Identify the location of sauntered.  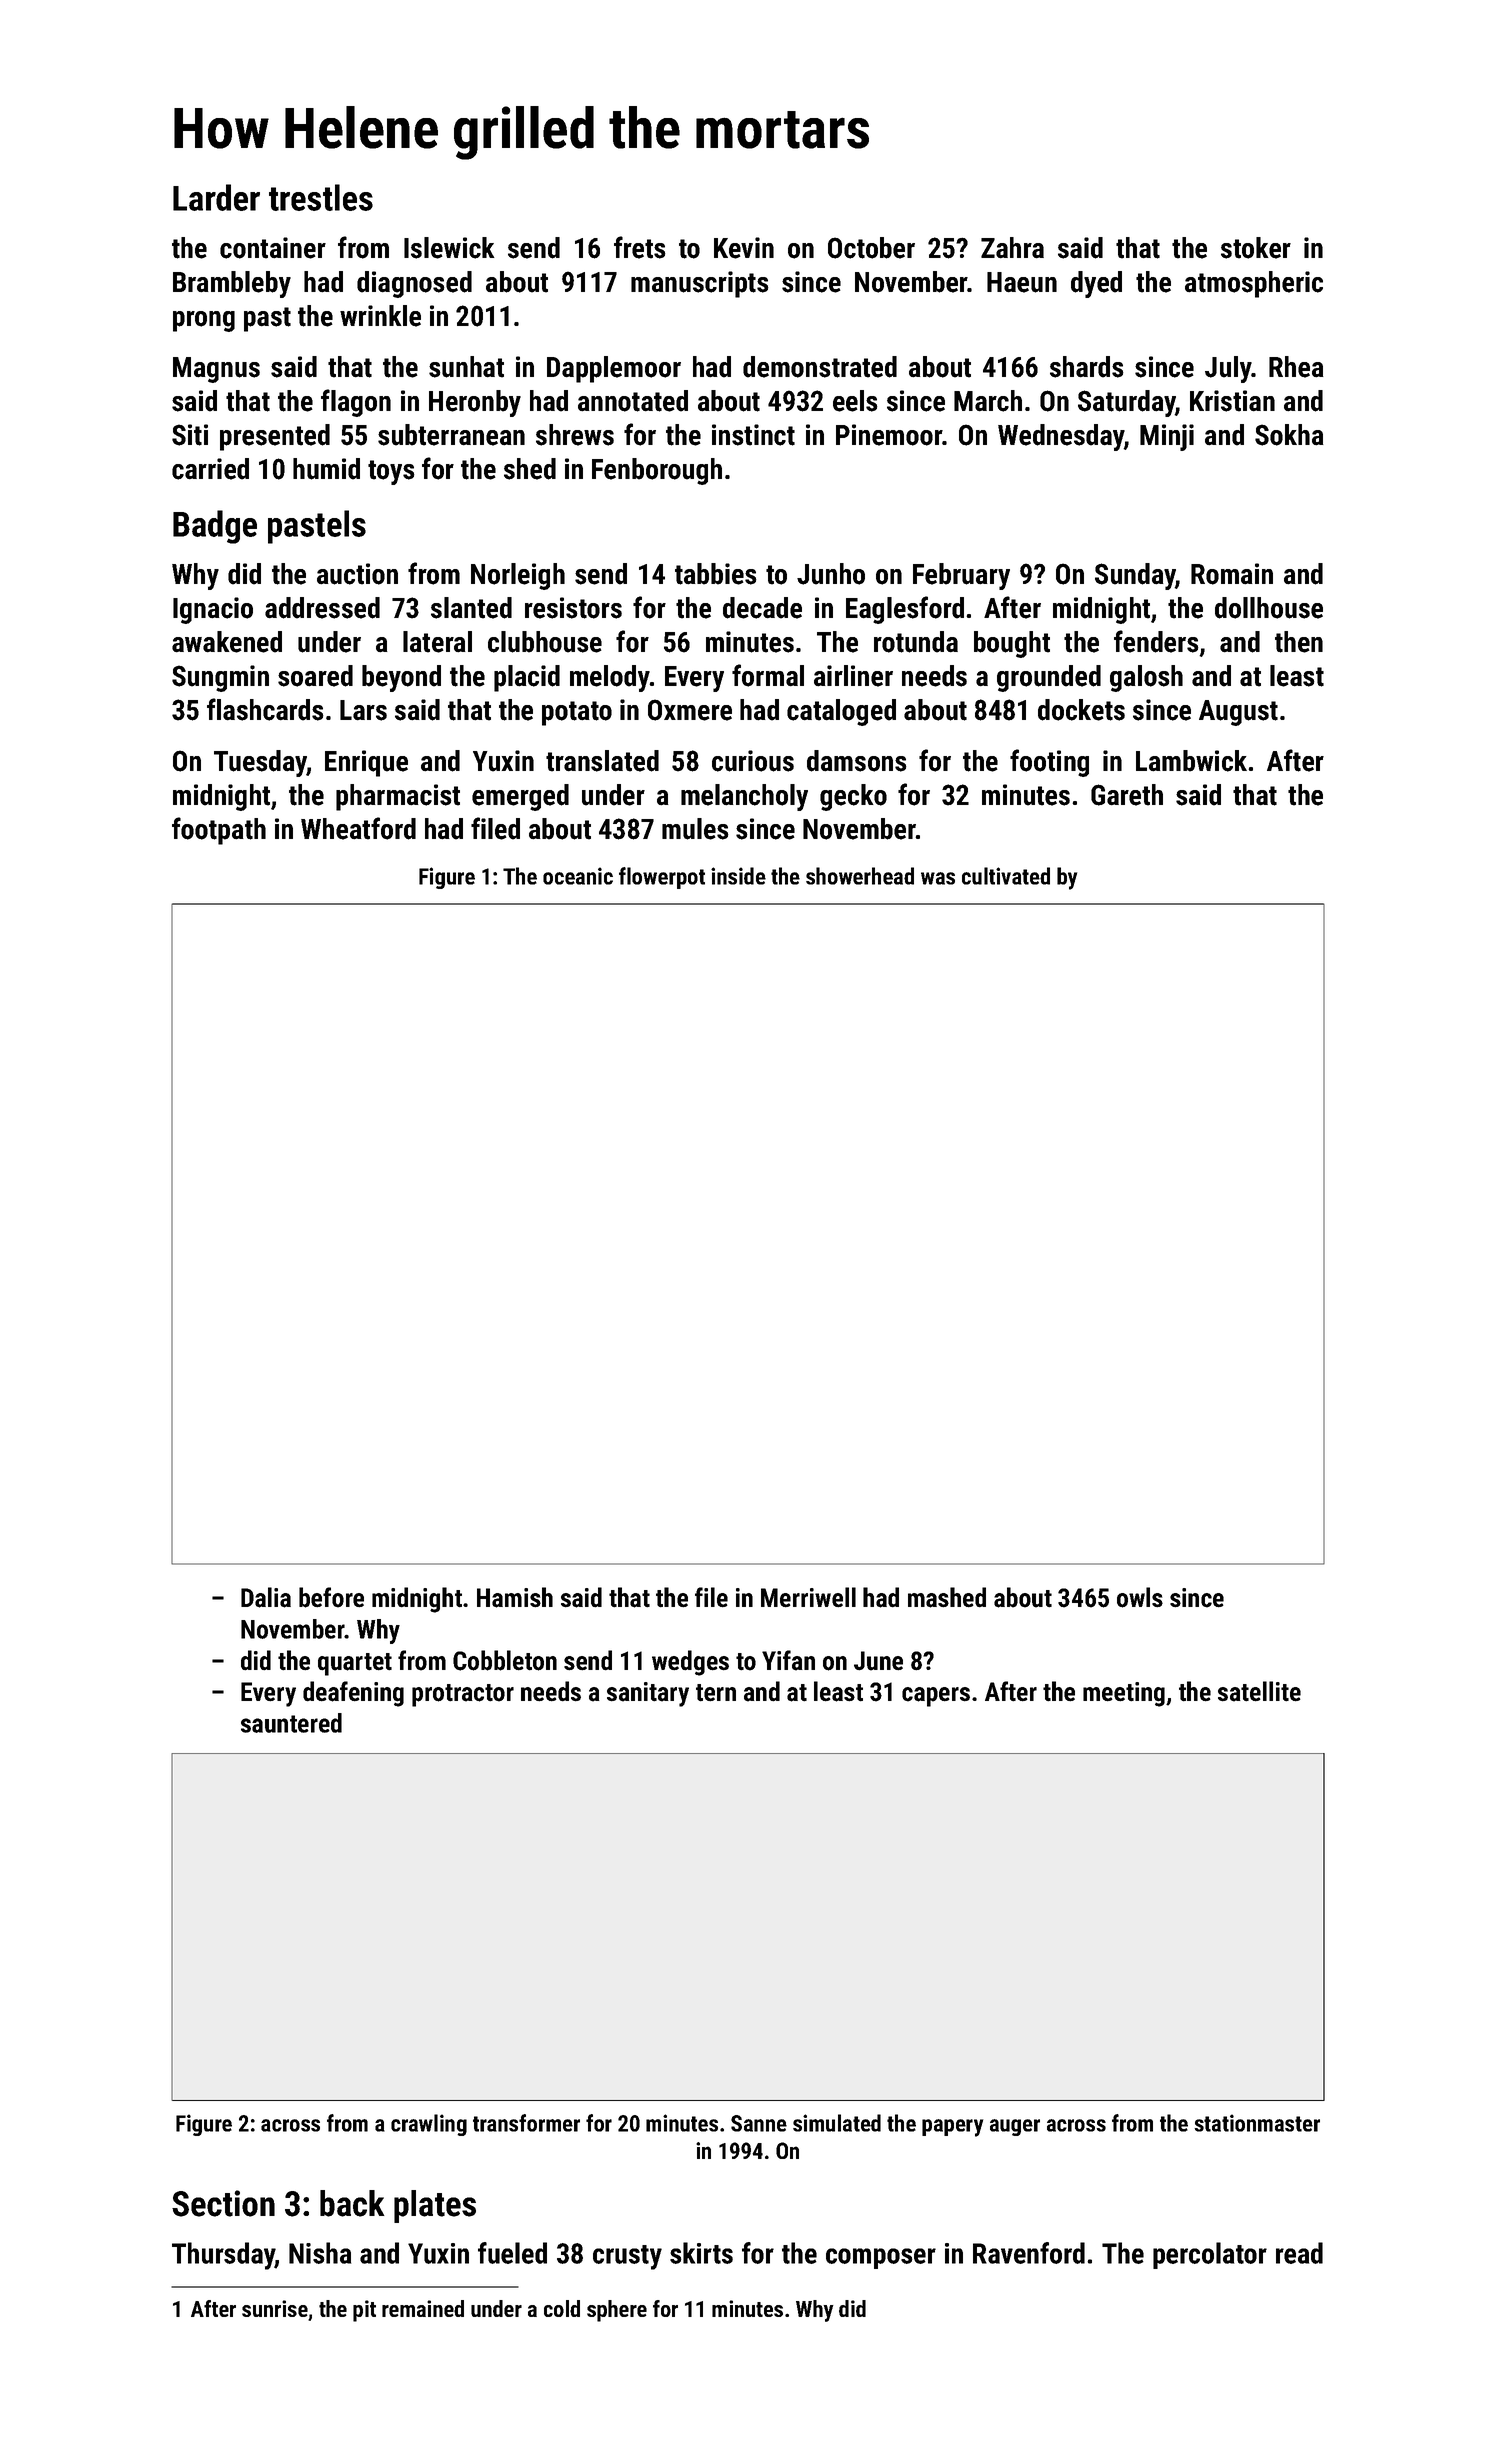
(291, 1723).
